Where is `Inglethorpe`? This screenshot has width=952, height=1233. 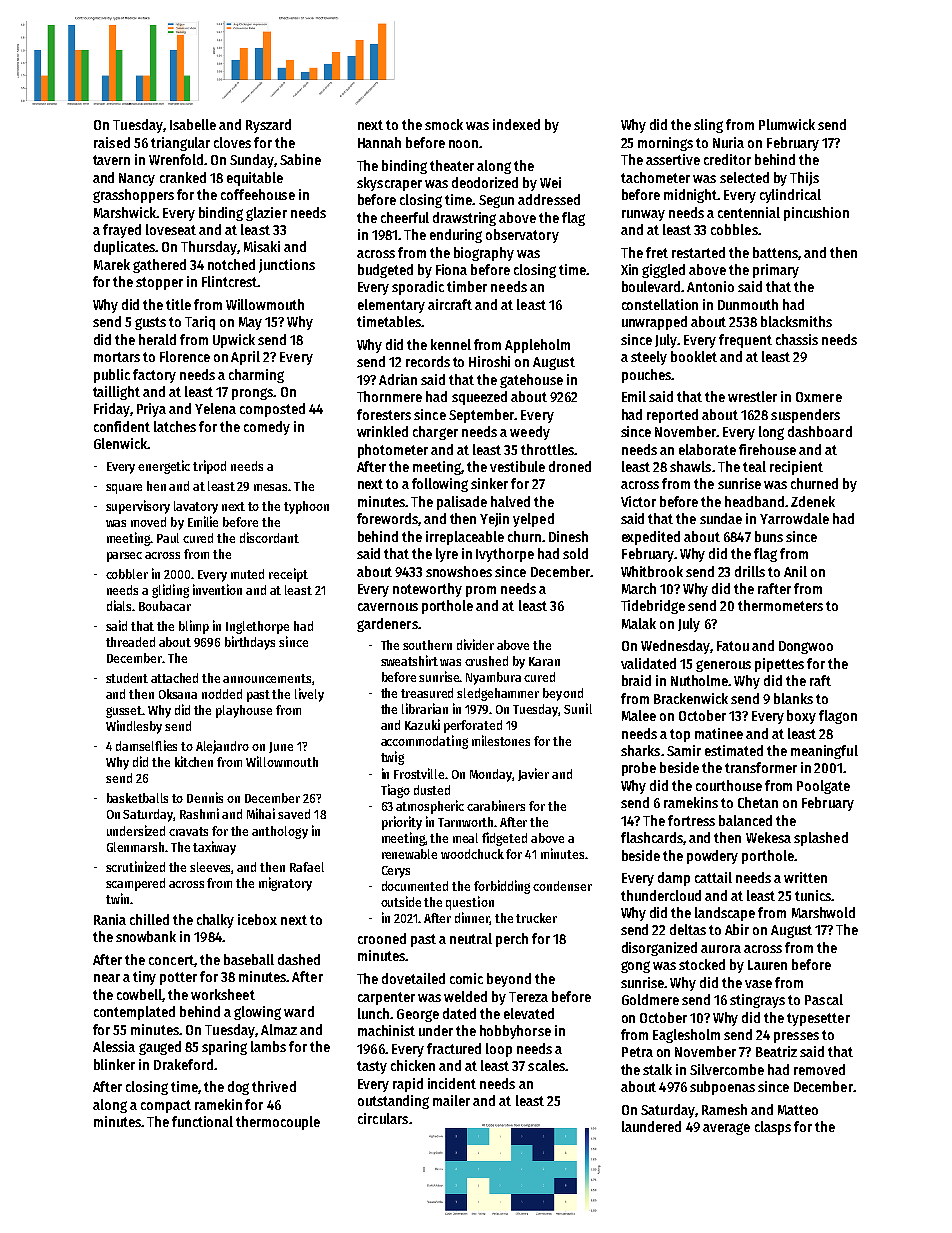
Inglethorpe is located at coordinates (257, 627).
